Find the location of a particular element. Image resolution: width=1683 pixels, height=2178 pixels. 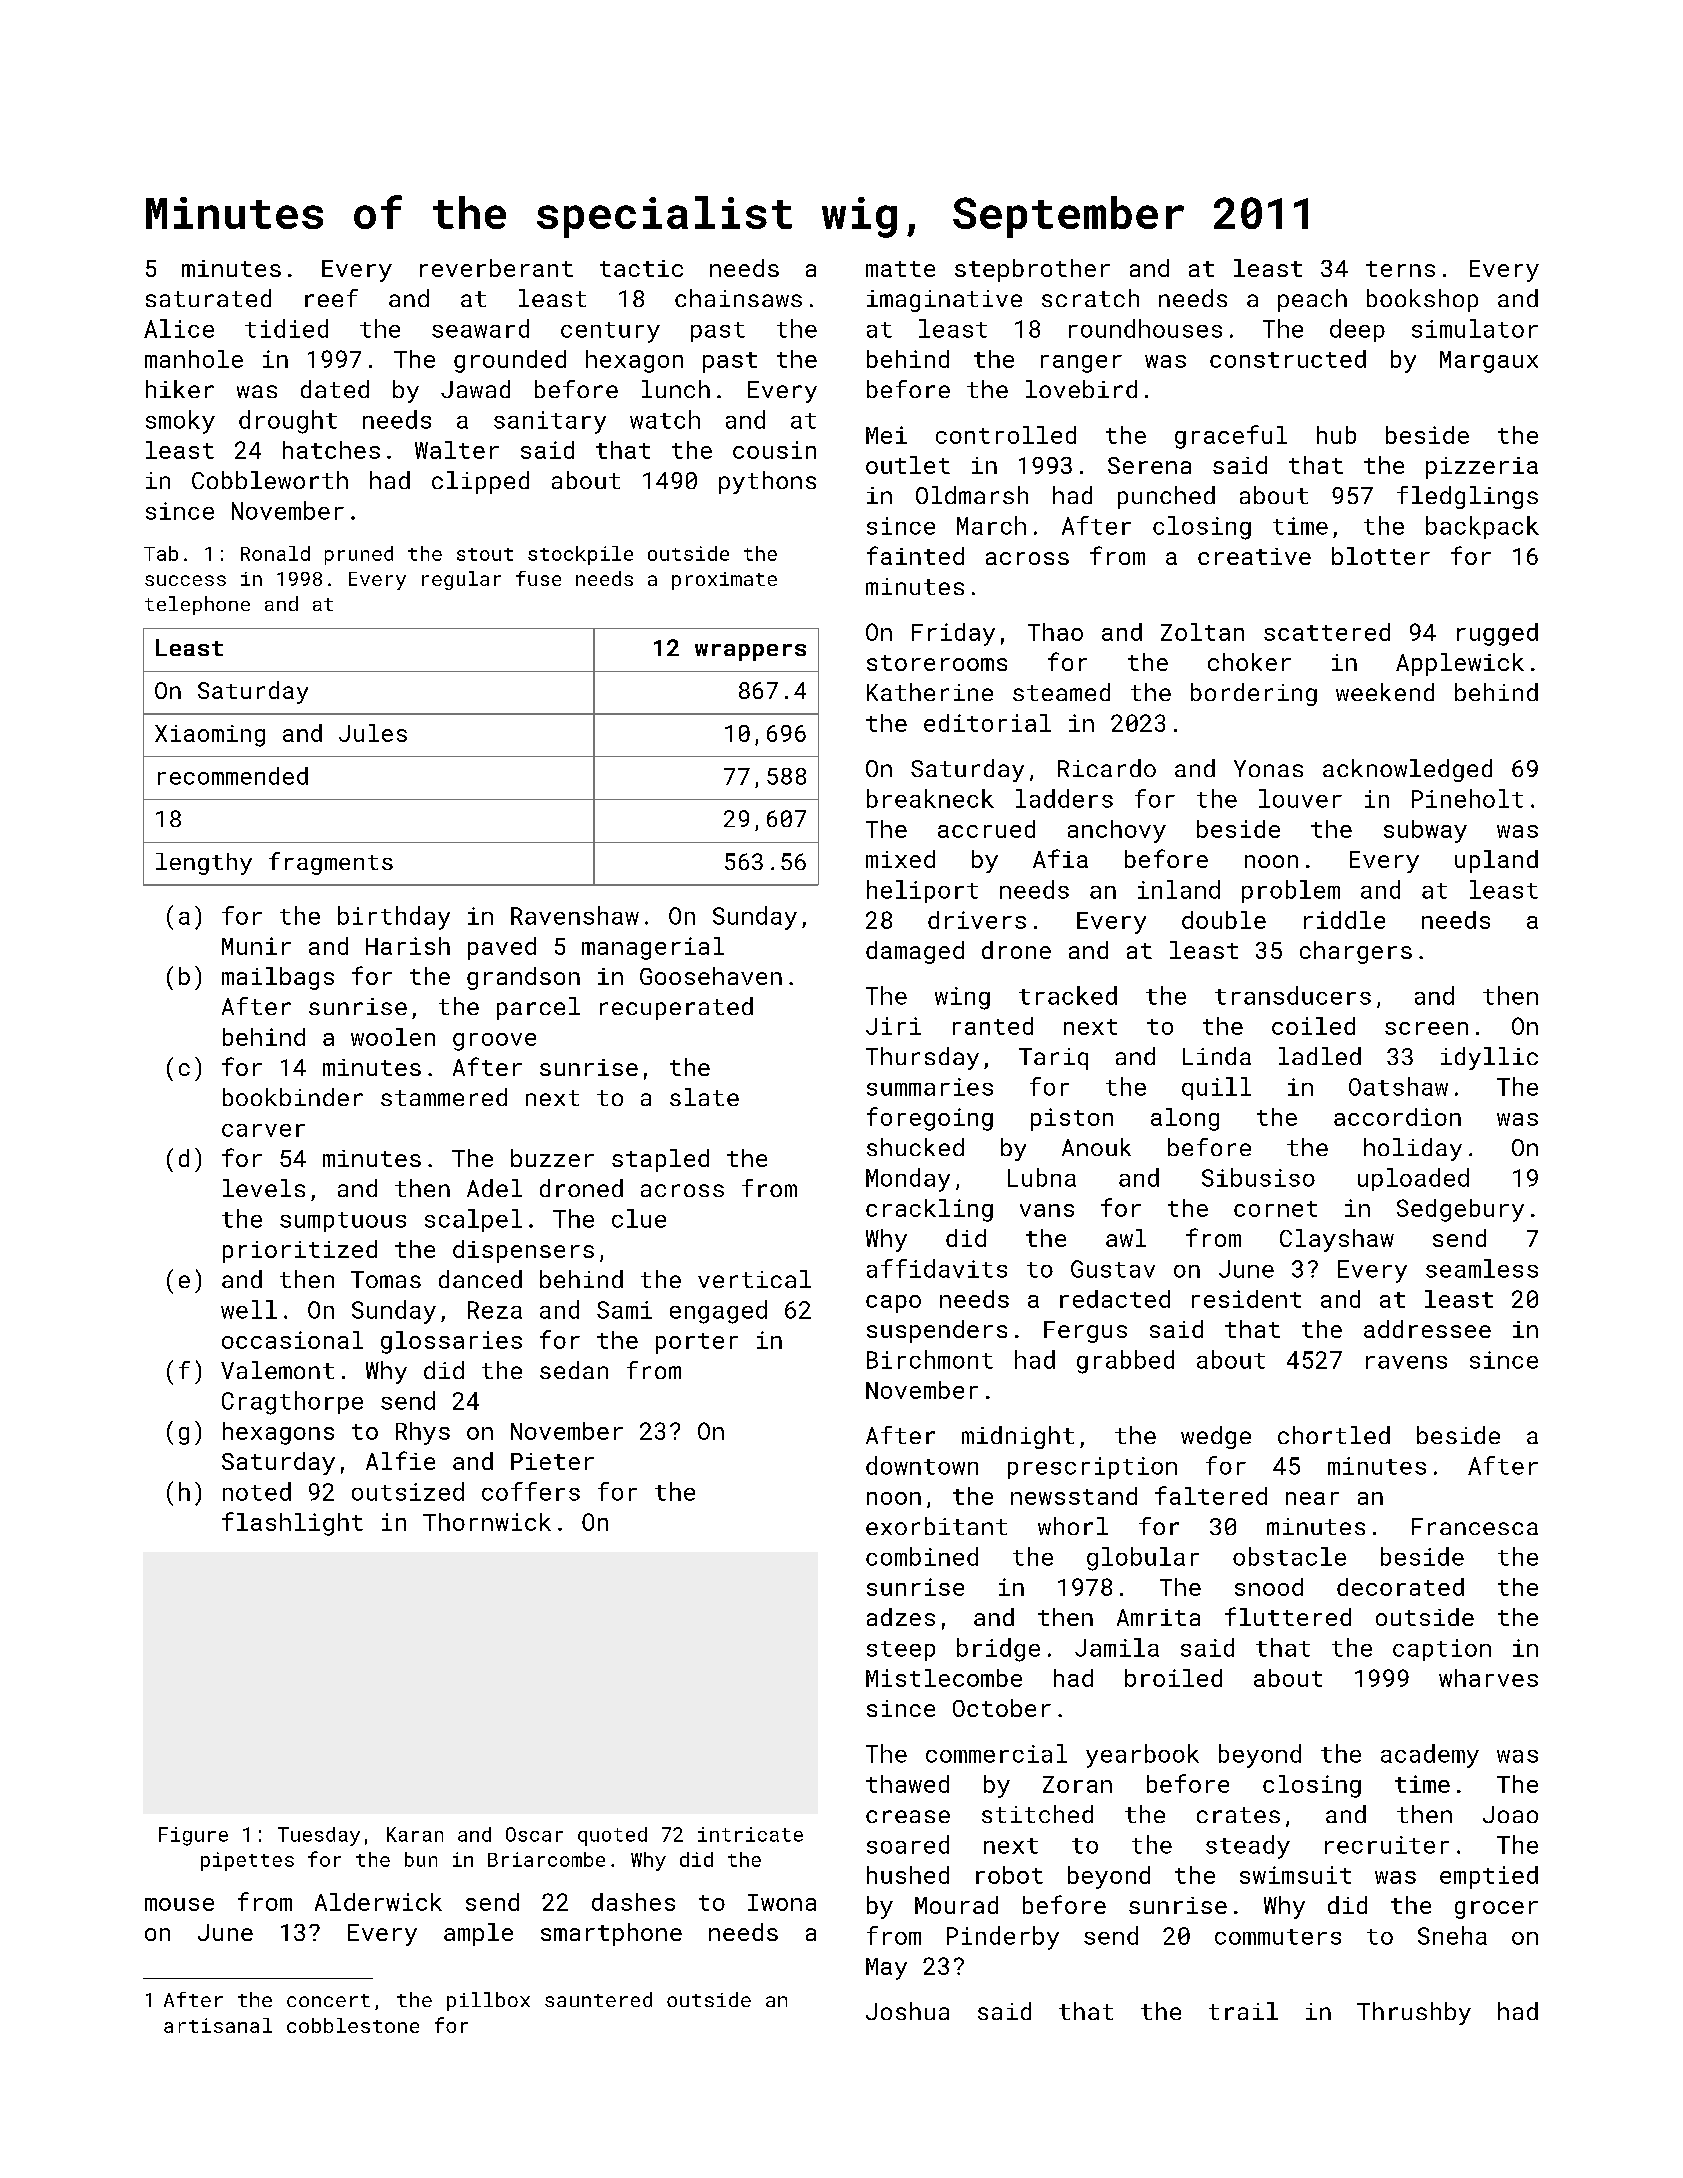

chortled is located at coordinates (1334, 1435).
